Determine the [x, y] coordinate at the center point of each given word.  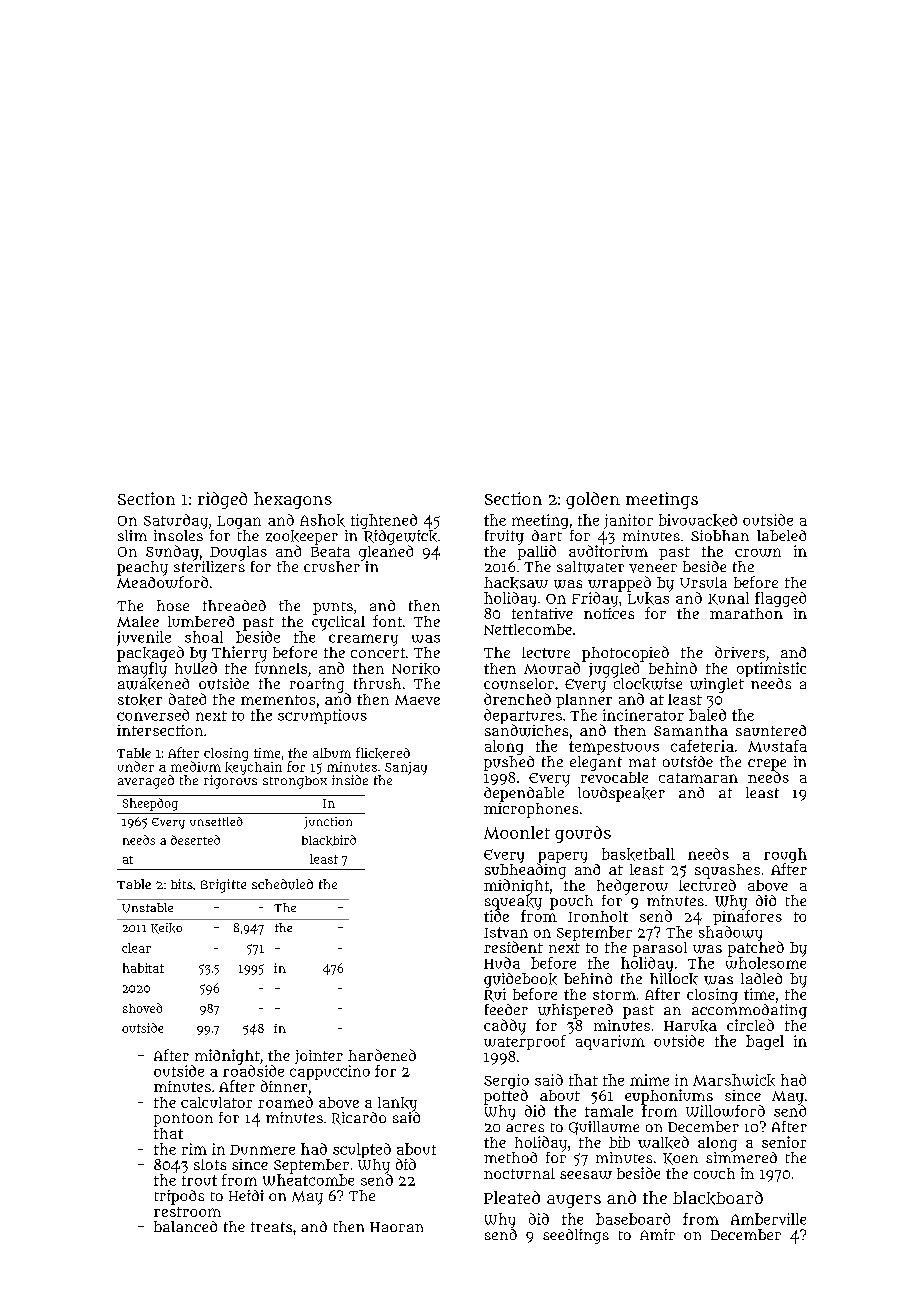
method [510, 1157]
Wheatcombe [308, 1180]
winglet [717, 685]
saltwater [590, 567]
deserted [195, 840]
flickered [383, 753]
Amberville [768, 1219]
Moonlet [517, 832]
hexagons [293, 500]
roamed [285, 1102]
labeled [781, 535]
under [136, 766]
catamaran [698, 778]
